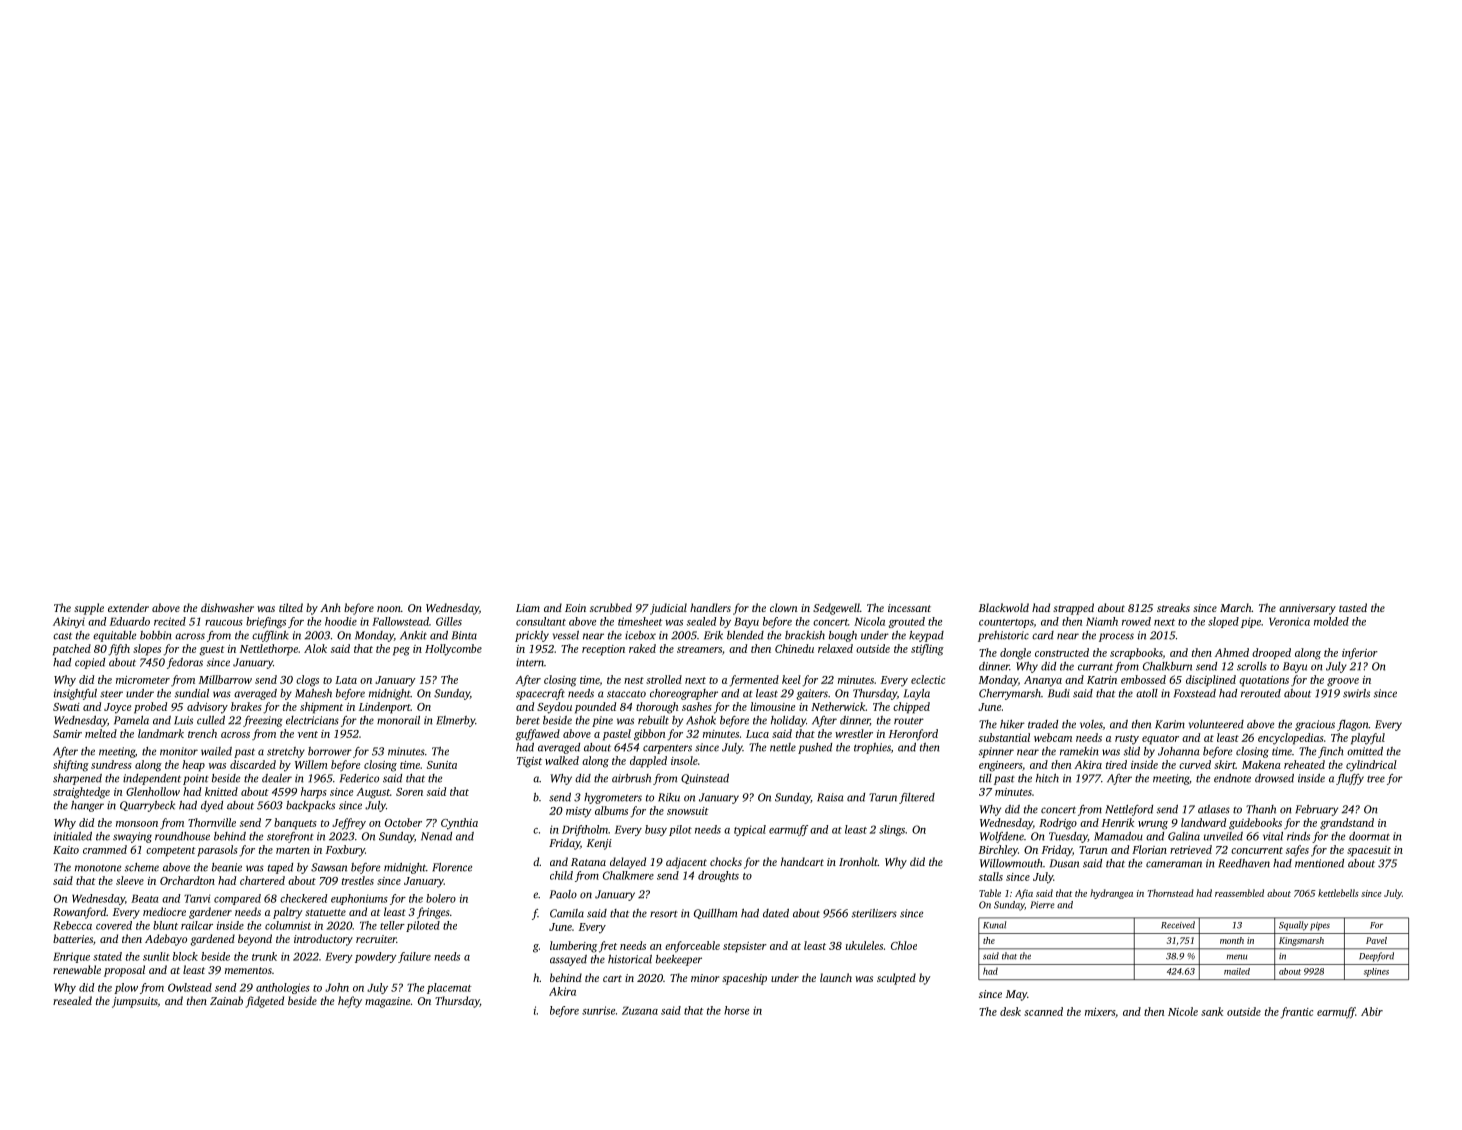 Image resolution: width=1462 pixels, height=1130 pixels. Describe the element at coordinates (598, 1010) in the document. I see `sunrise` at that location.
